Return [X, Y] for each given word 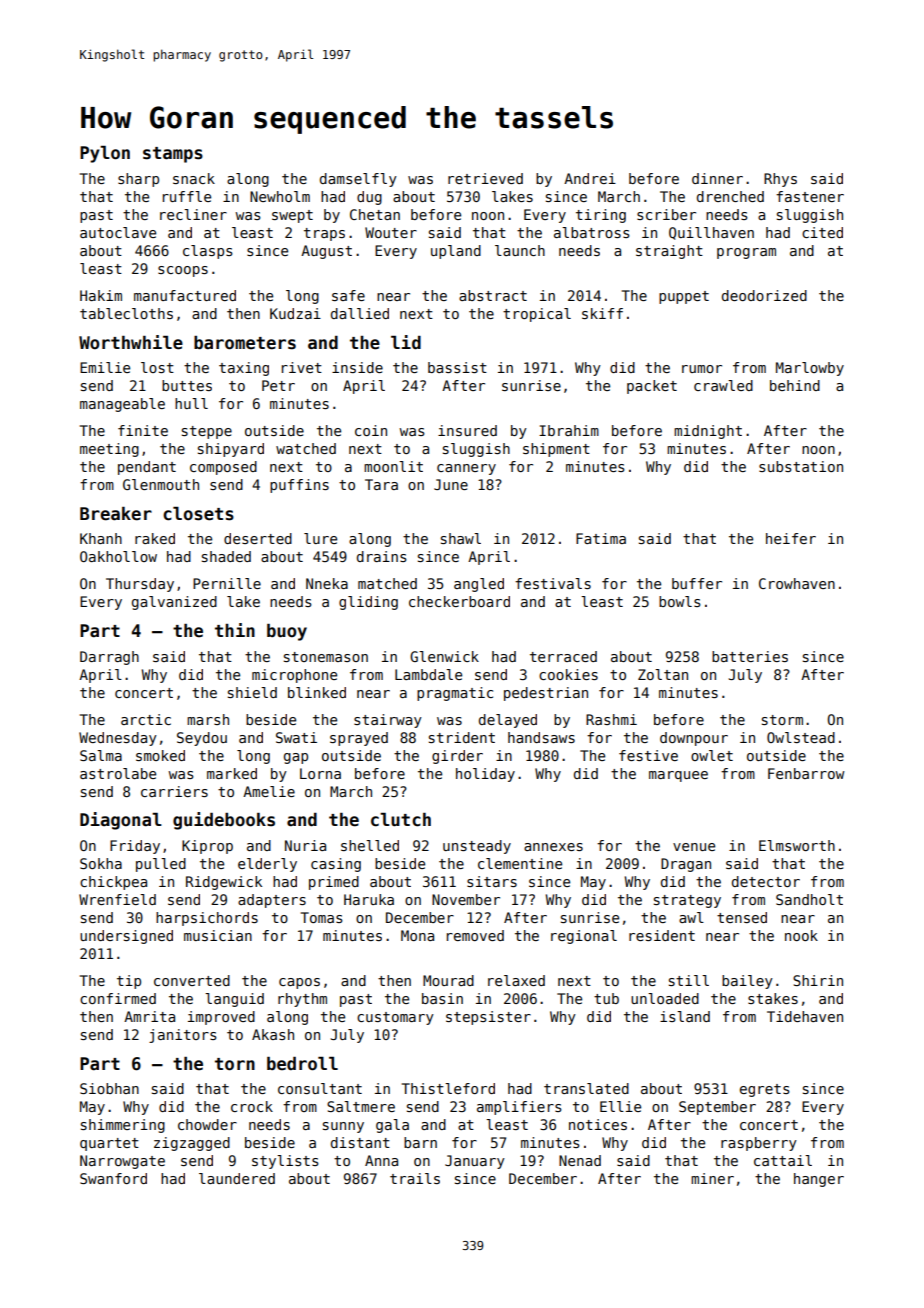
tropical [537, 315]
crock [252, 1106]
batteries [750, 656]
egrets [765, 1090]
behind [795, 385]
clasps [208, 252]
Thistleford [448, 1088]
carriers [174, 791]
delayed [508, 721]
